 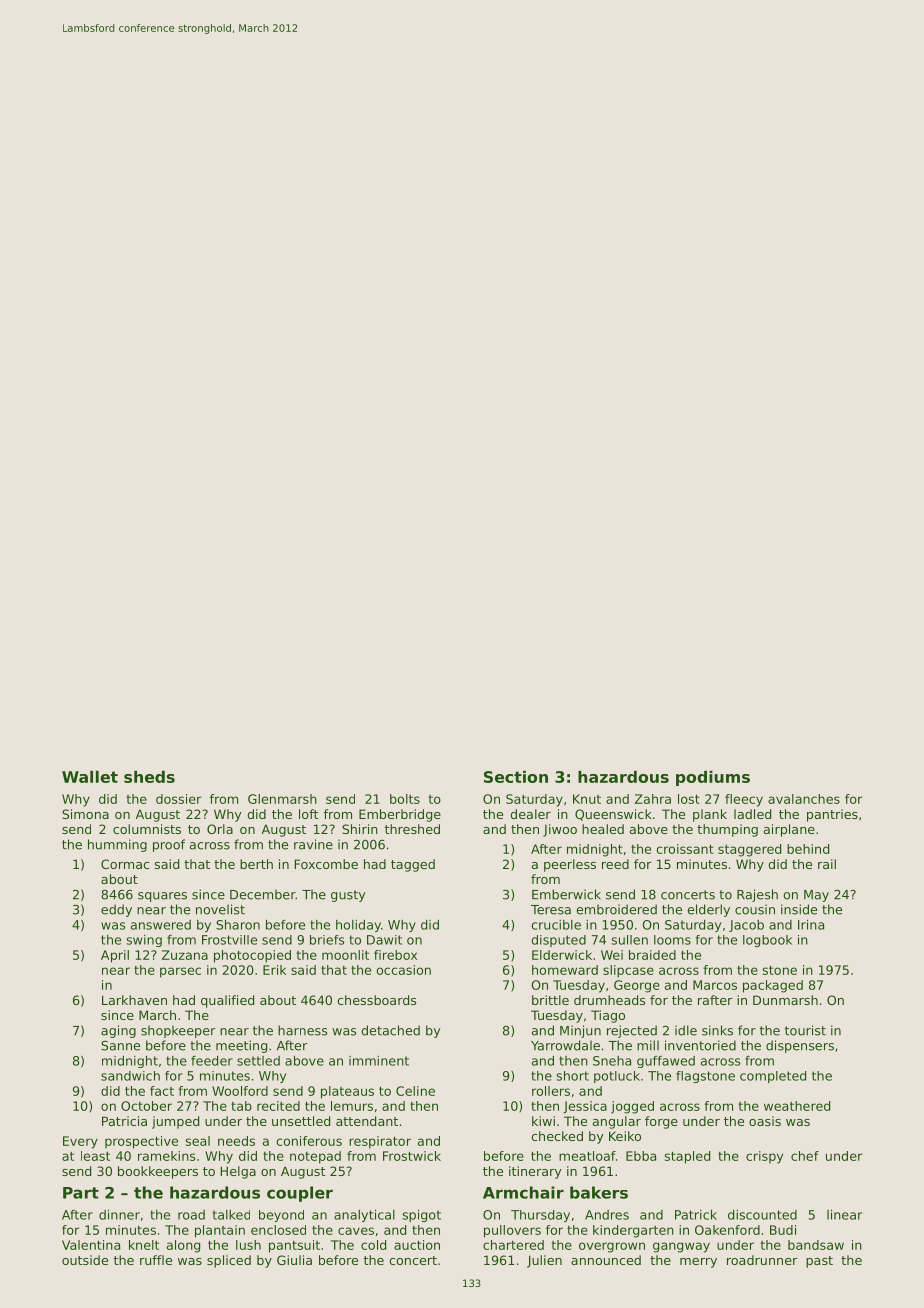 What do you see at coordinates (516, 777) in the image?
I see `Section` at bounding box center [516, 777].
